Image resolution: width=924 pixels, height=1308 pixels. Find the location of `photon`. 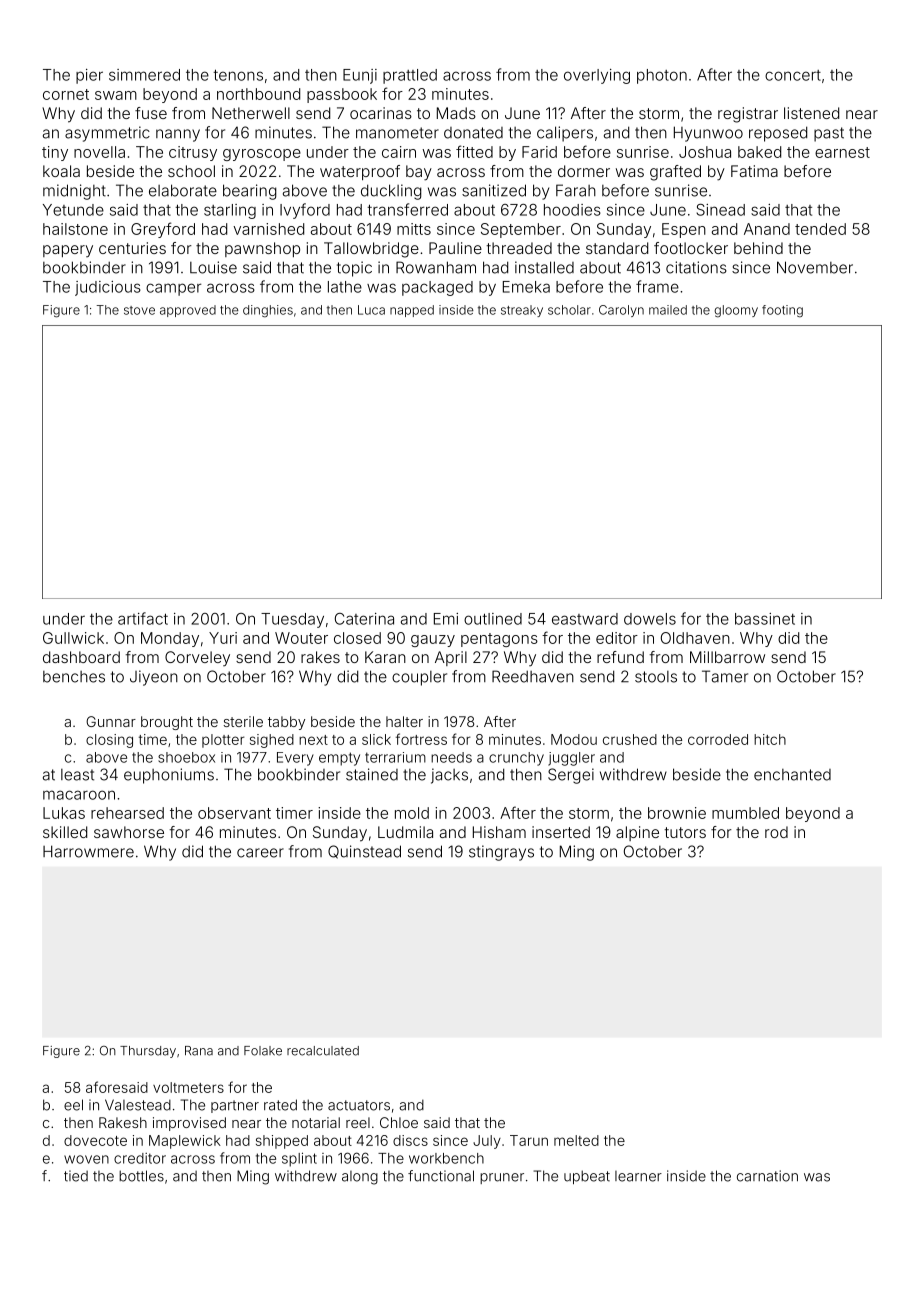

photon is located at coordinates (662, 76).
